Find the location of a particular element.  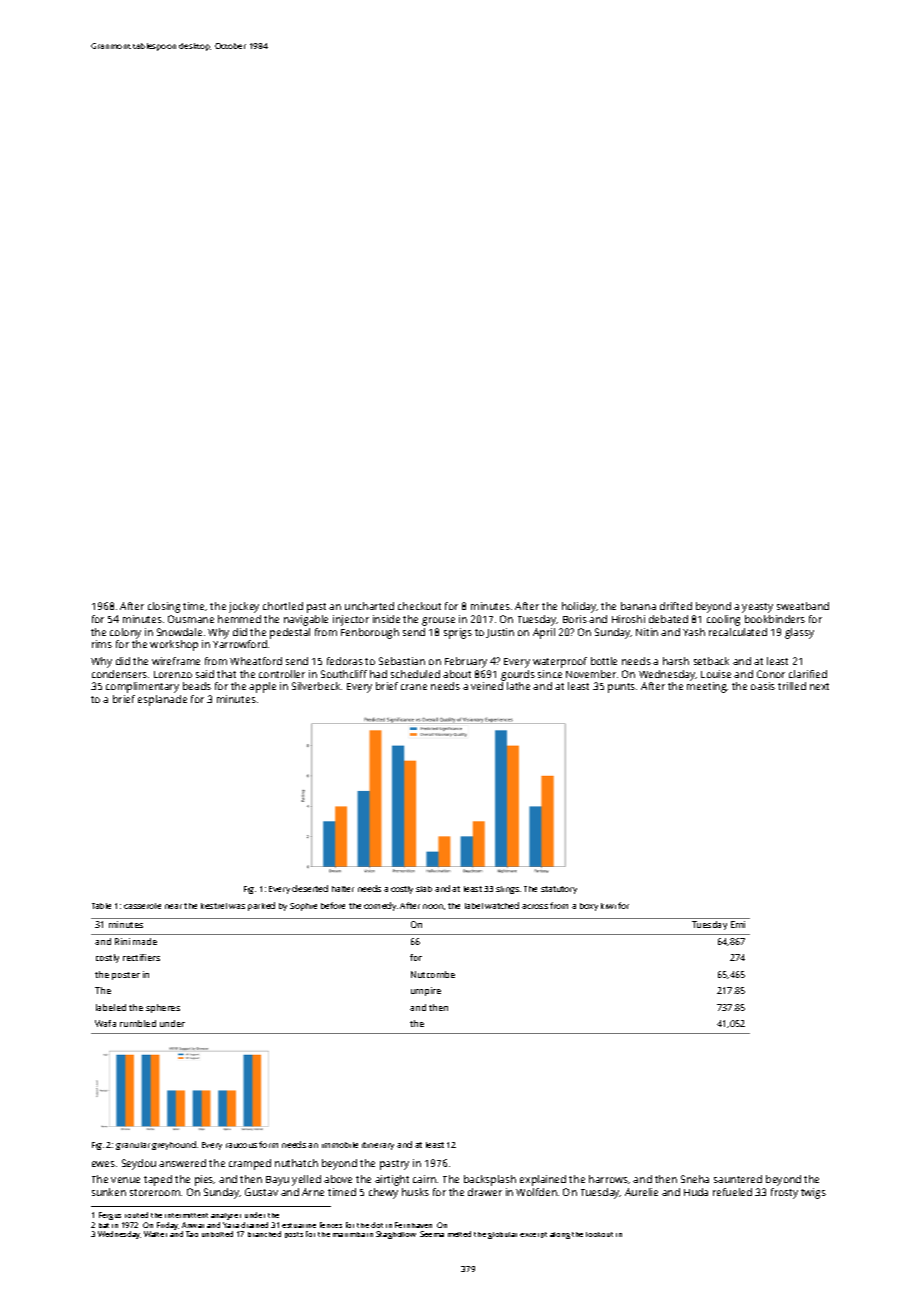

checkout is located at coordinates (419, 606).
